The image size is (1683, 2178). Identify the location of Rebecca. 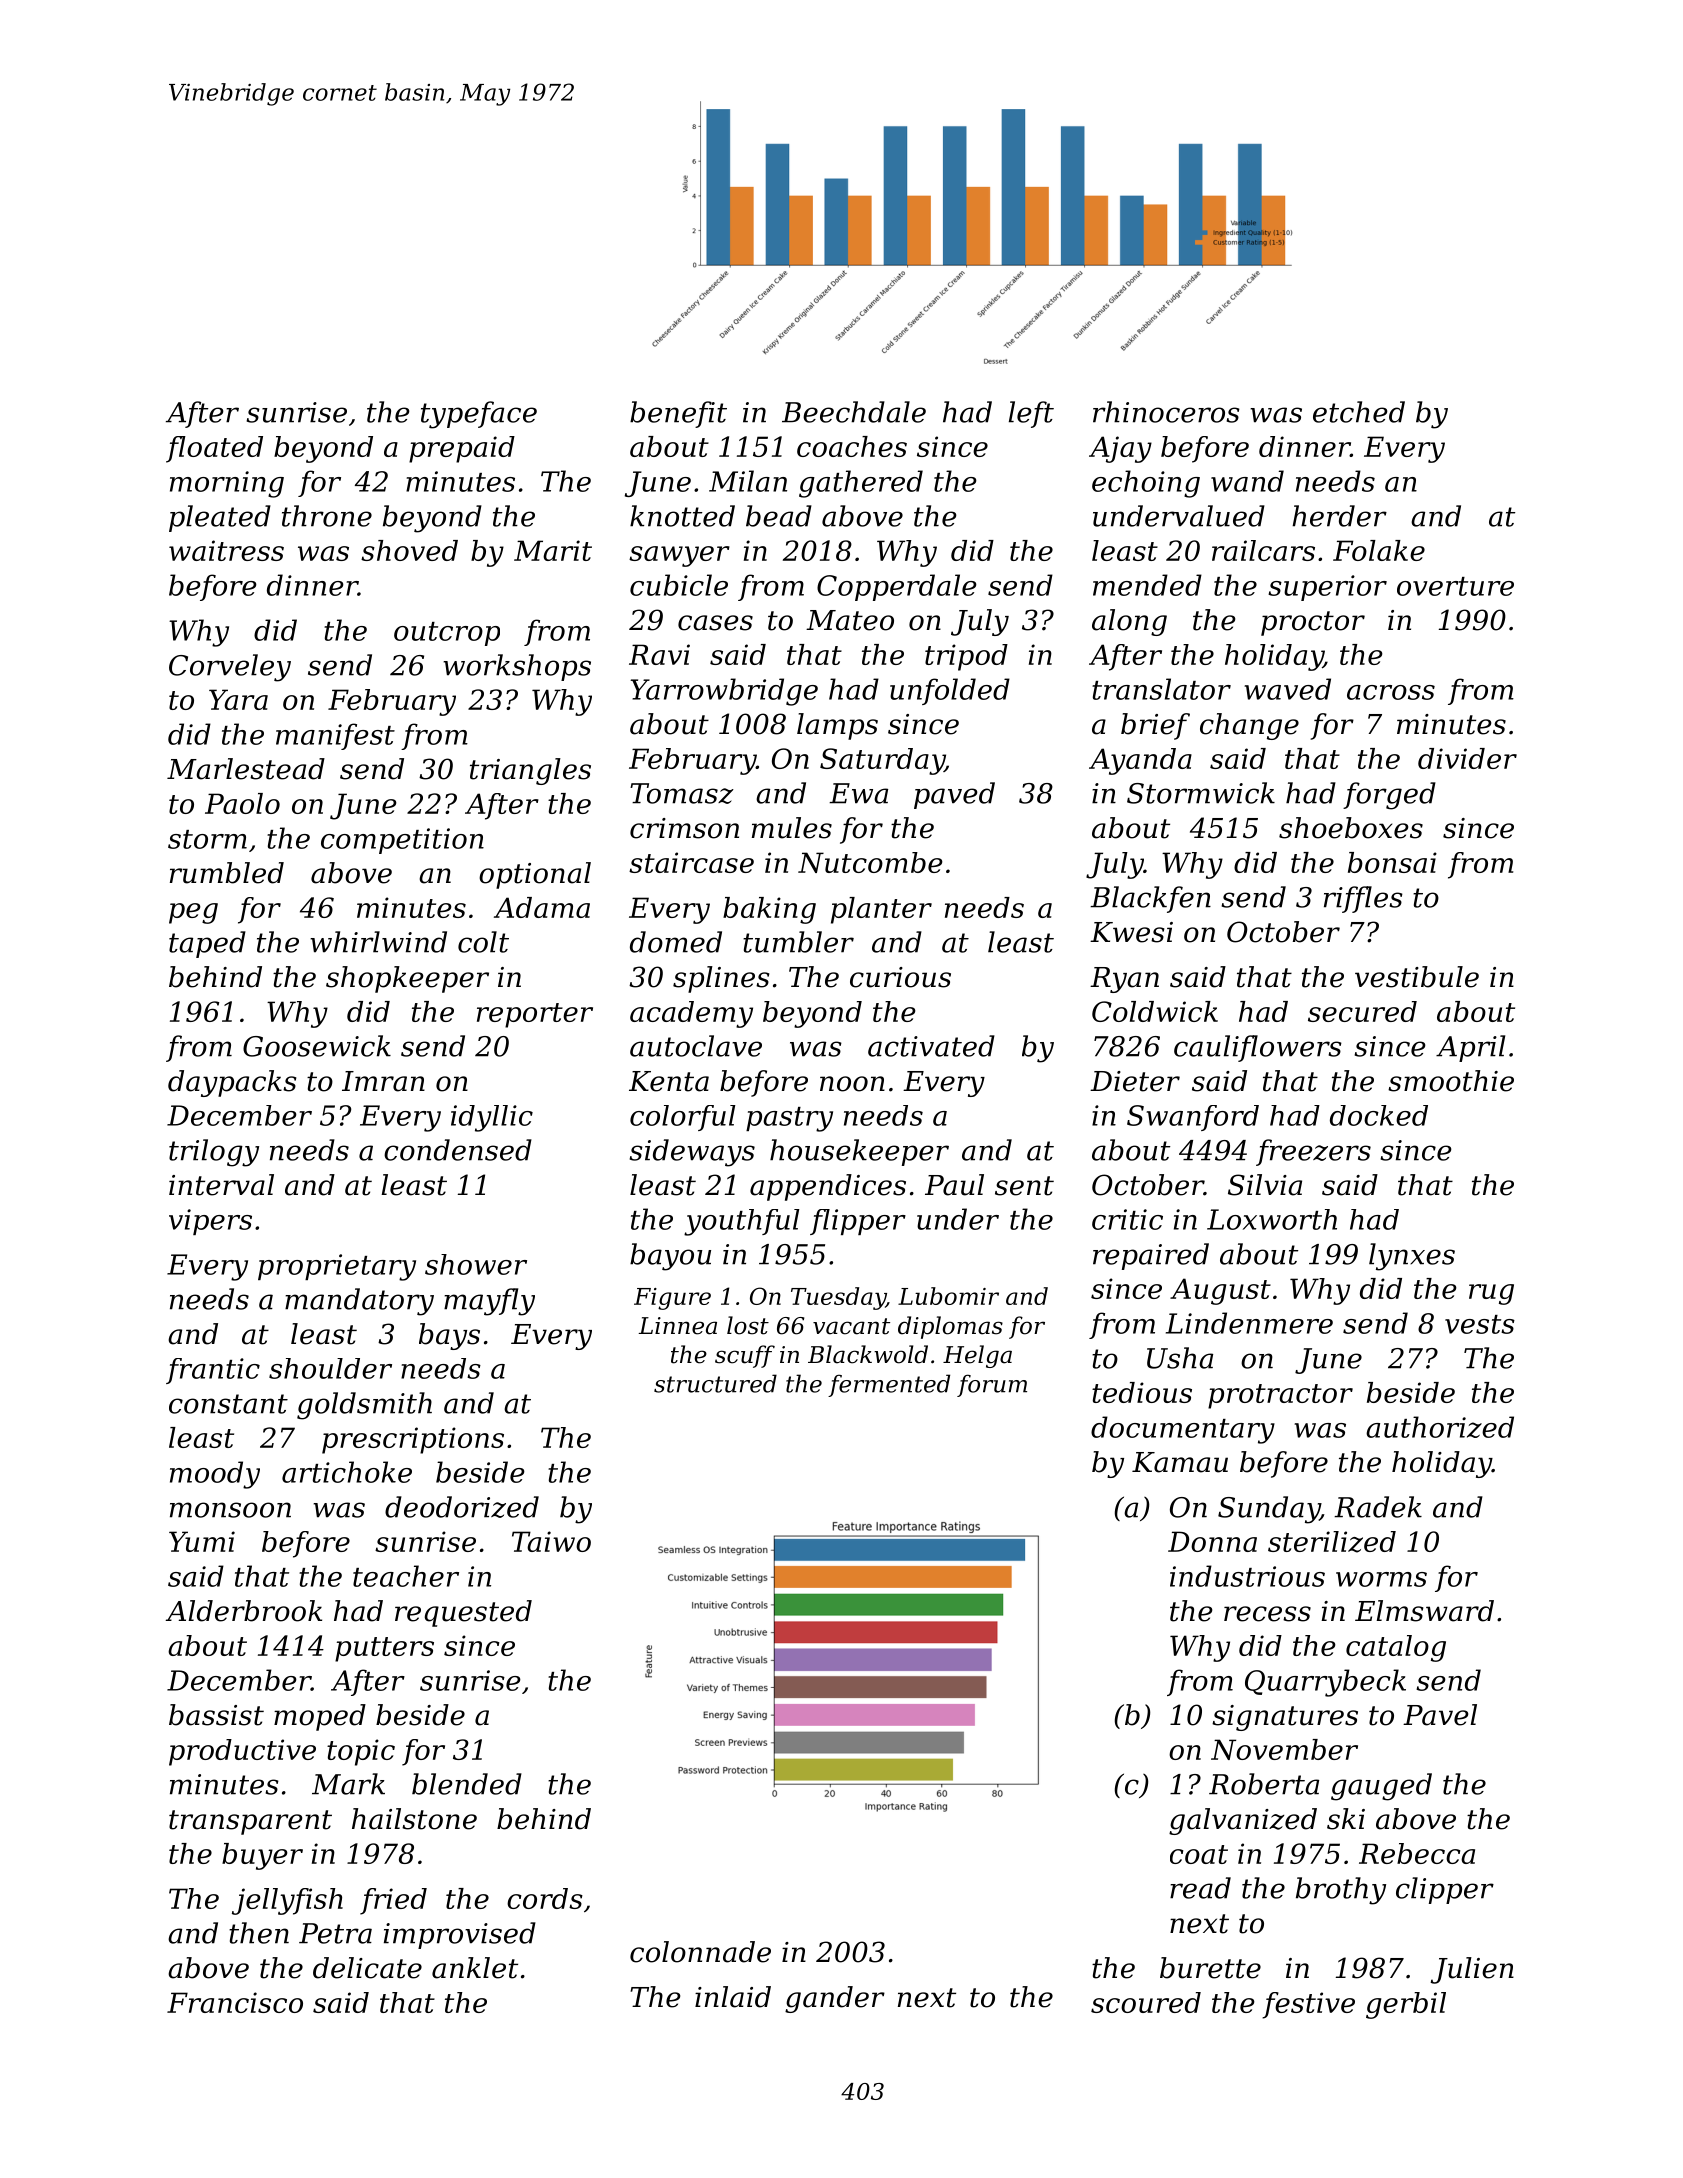
(1417, 1853).
